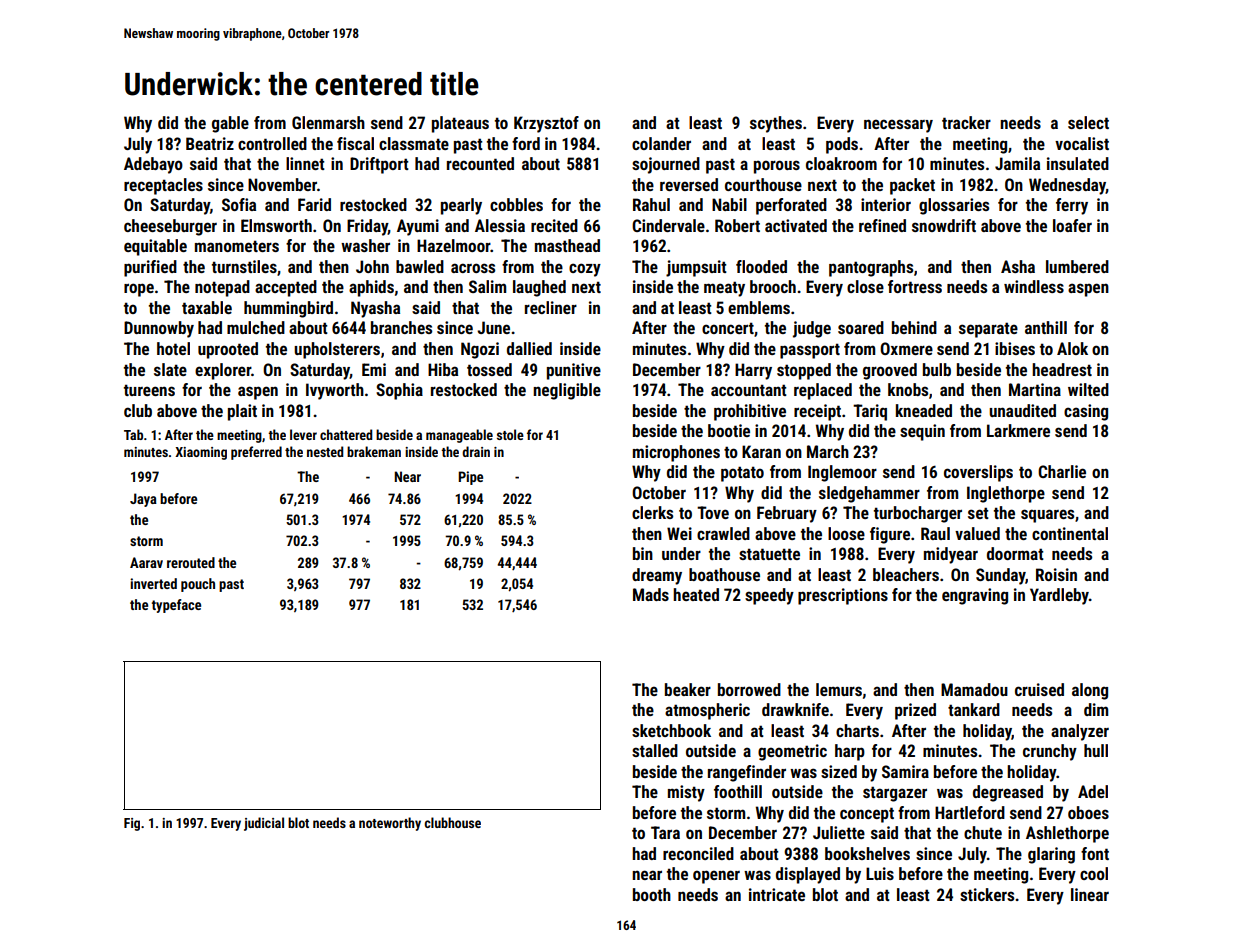 The width and height of the screenshot is (1233, 952). I want to click on Jamila, so click(1017, 163).
